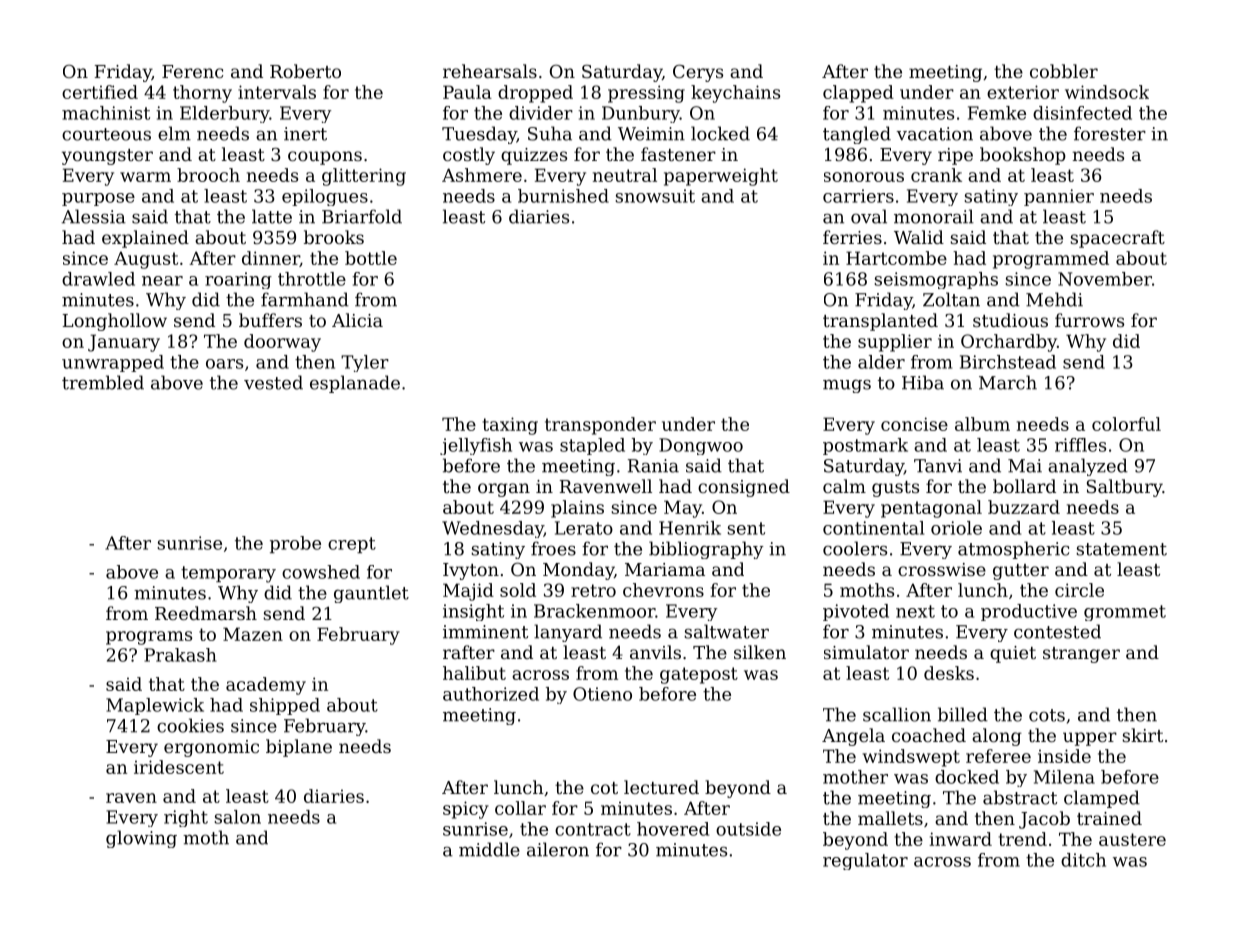  What do you see at coordinates (305, 71) in the image?
I see `Roberto` at bounding box center [305, 71].
